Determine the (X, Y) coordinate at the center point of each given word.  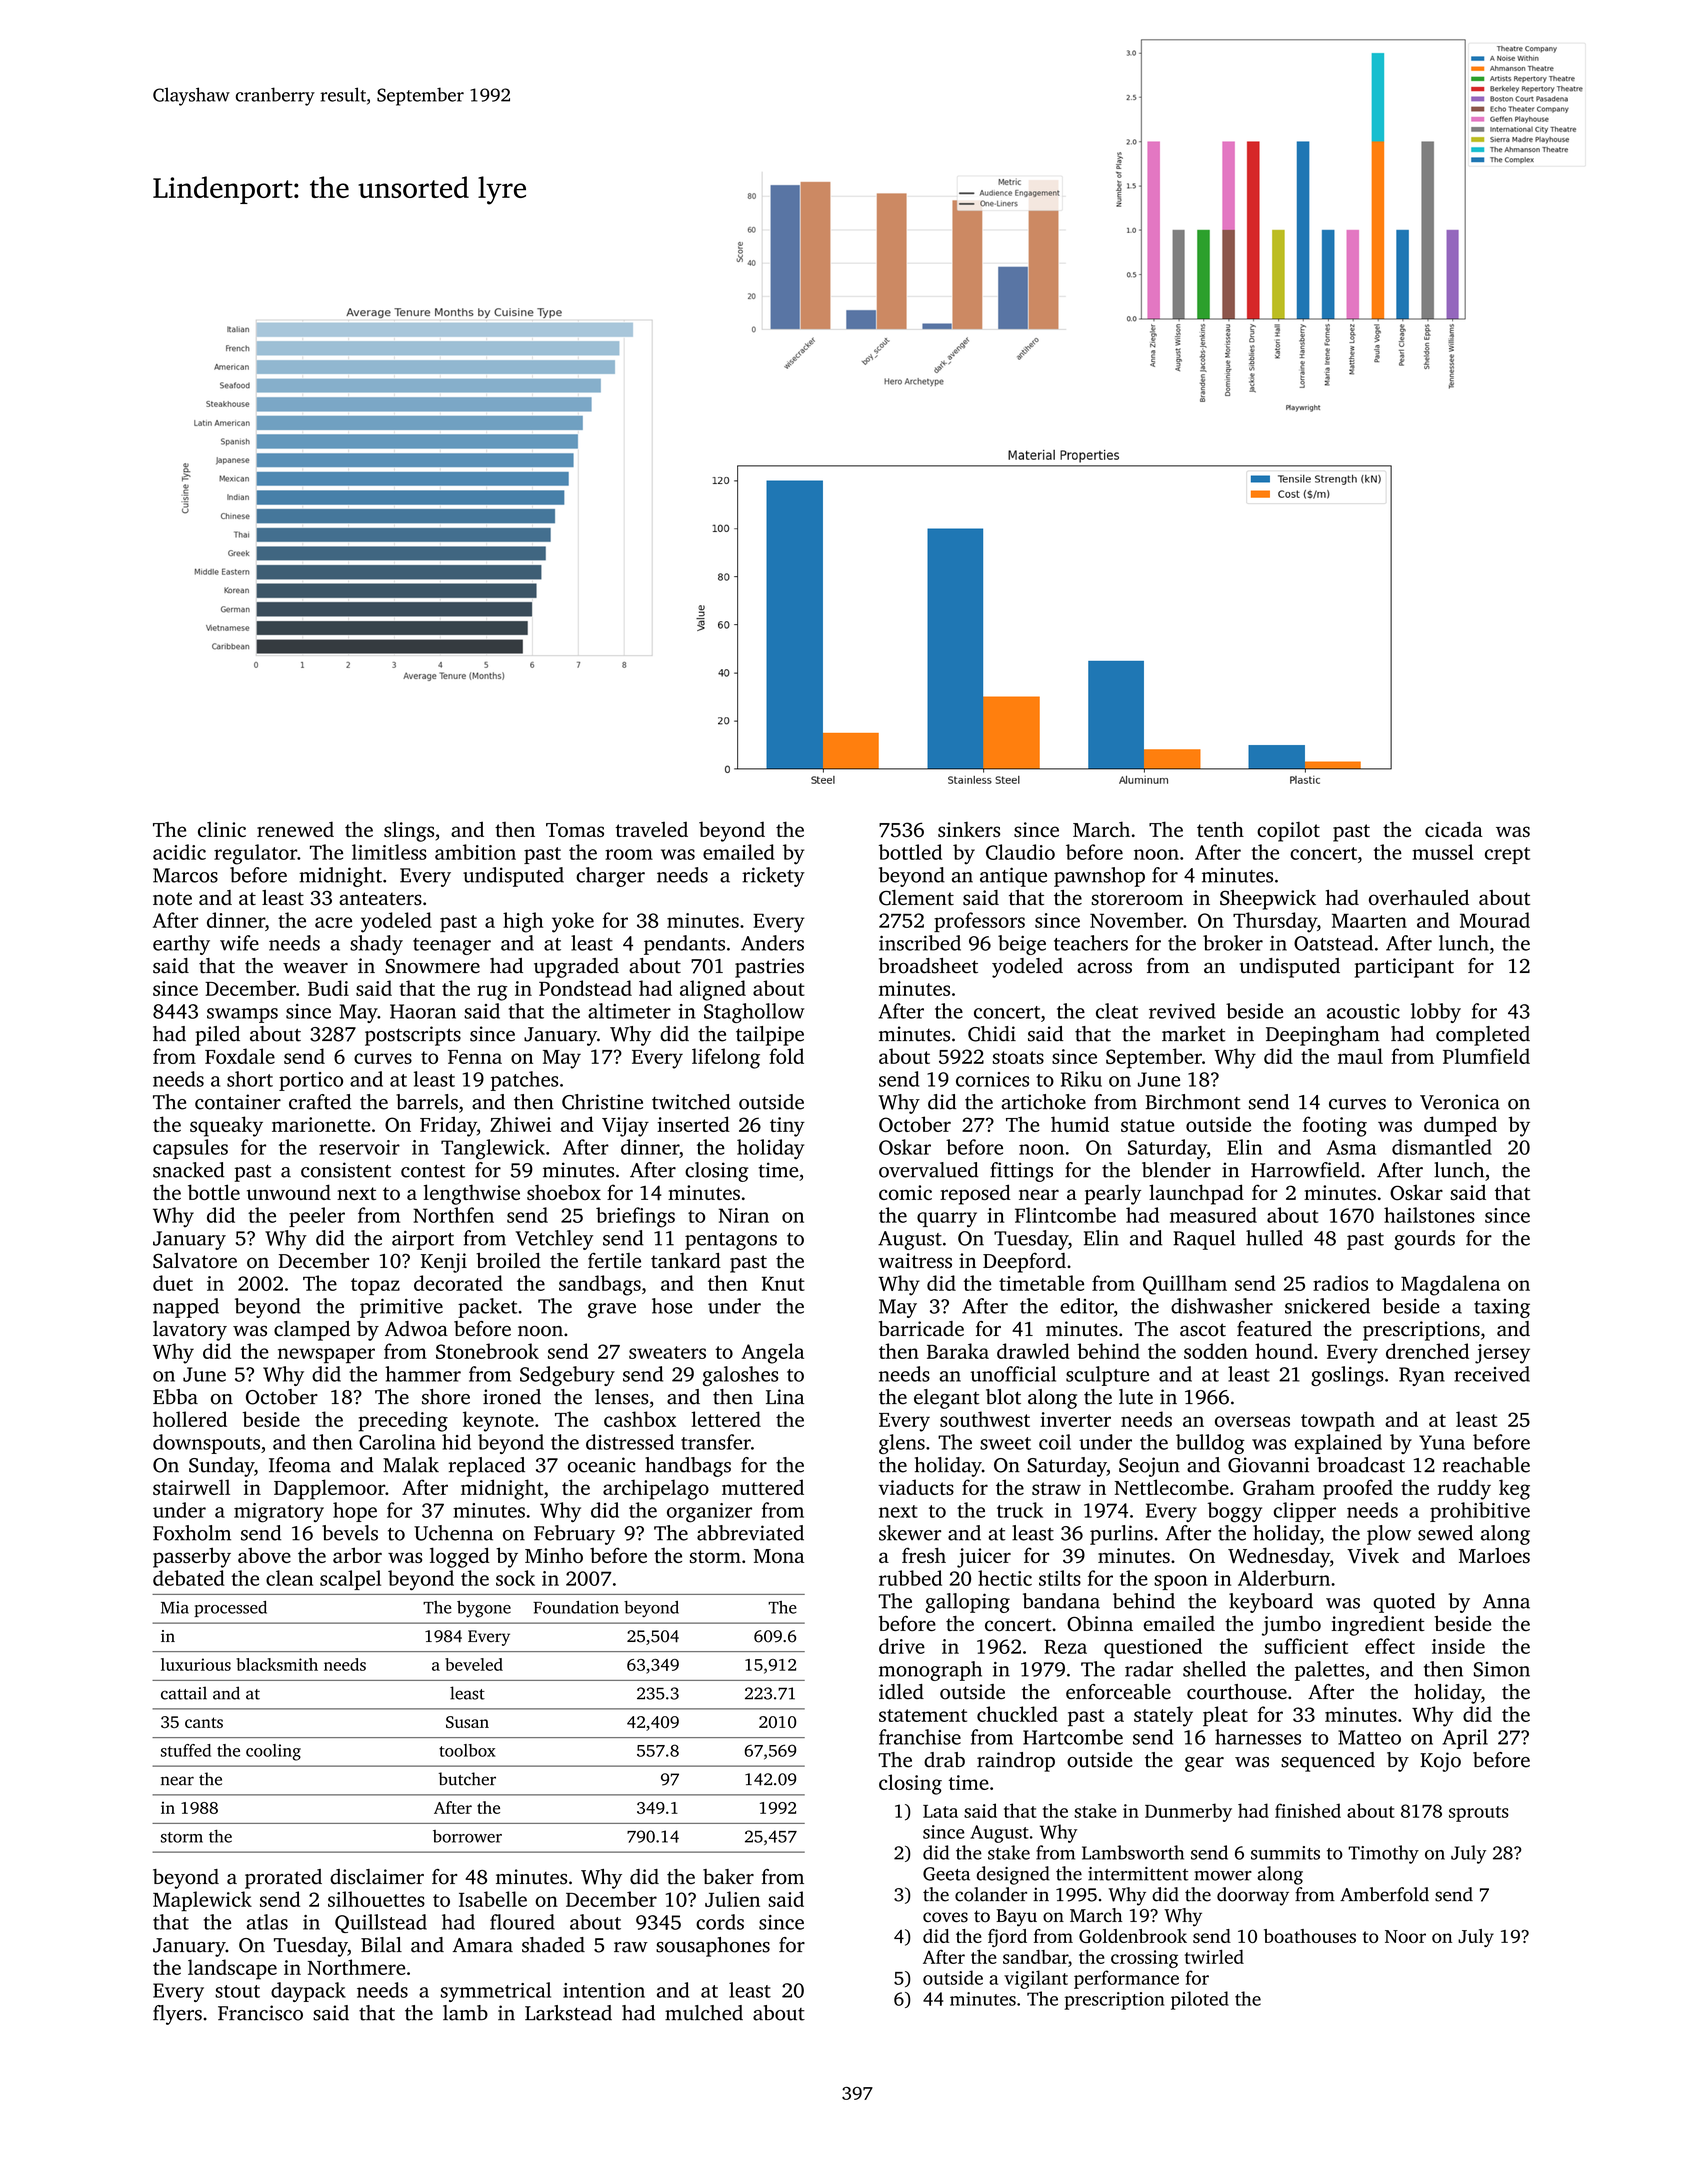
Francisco (260, 2013)
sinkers (969, 829)
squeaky (226, 1126)
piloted (1200, 2000)
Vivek (1373, 1555)
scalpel (350, 1580)
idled (901, 1692)
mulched (704, 2013)
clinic (222, 829)
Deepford (1024, 1263)
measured (1213, 1215)
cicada (1454, 829)
